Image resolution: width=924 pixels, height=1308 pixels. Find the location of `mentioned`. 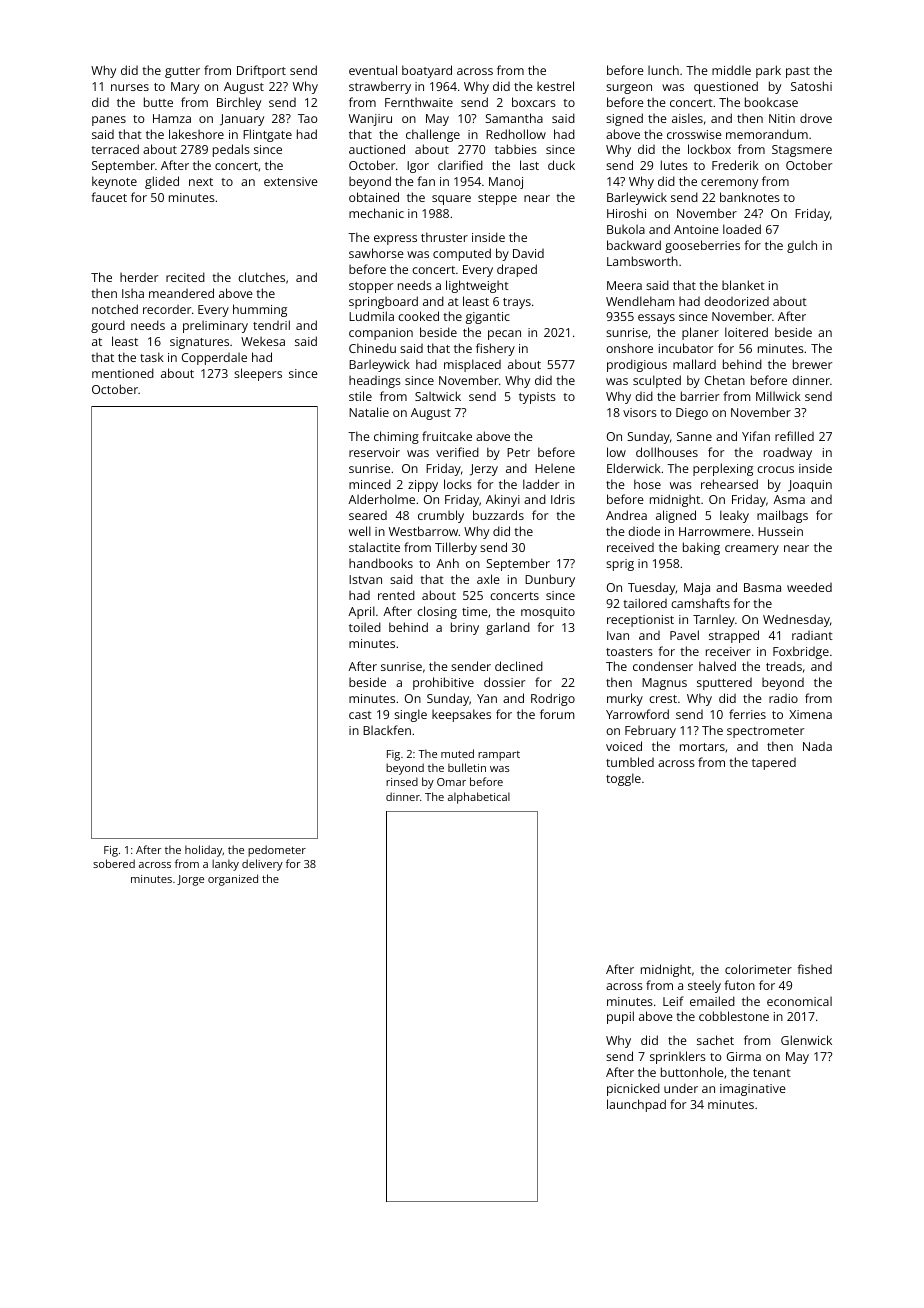

mentioned is located at coordinates (123, 373).
